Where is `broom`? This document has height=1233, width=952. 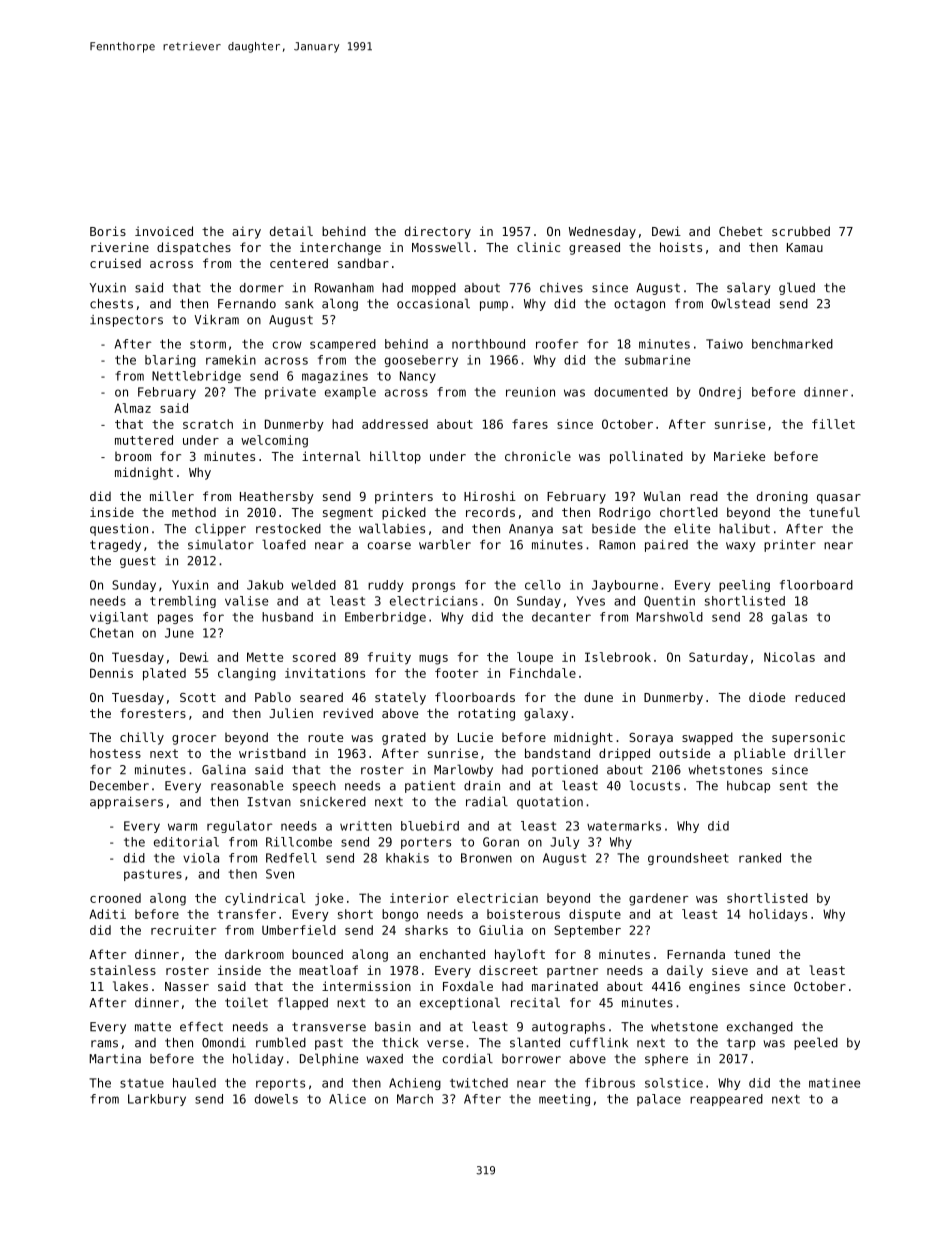 broom is located at coordinates (133, 456).
